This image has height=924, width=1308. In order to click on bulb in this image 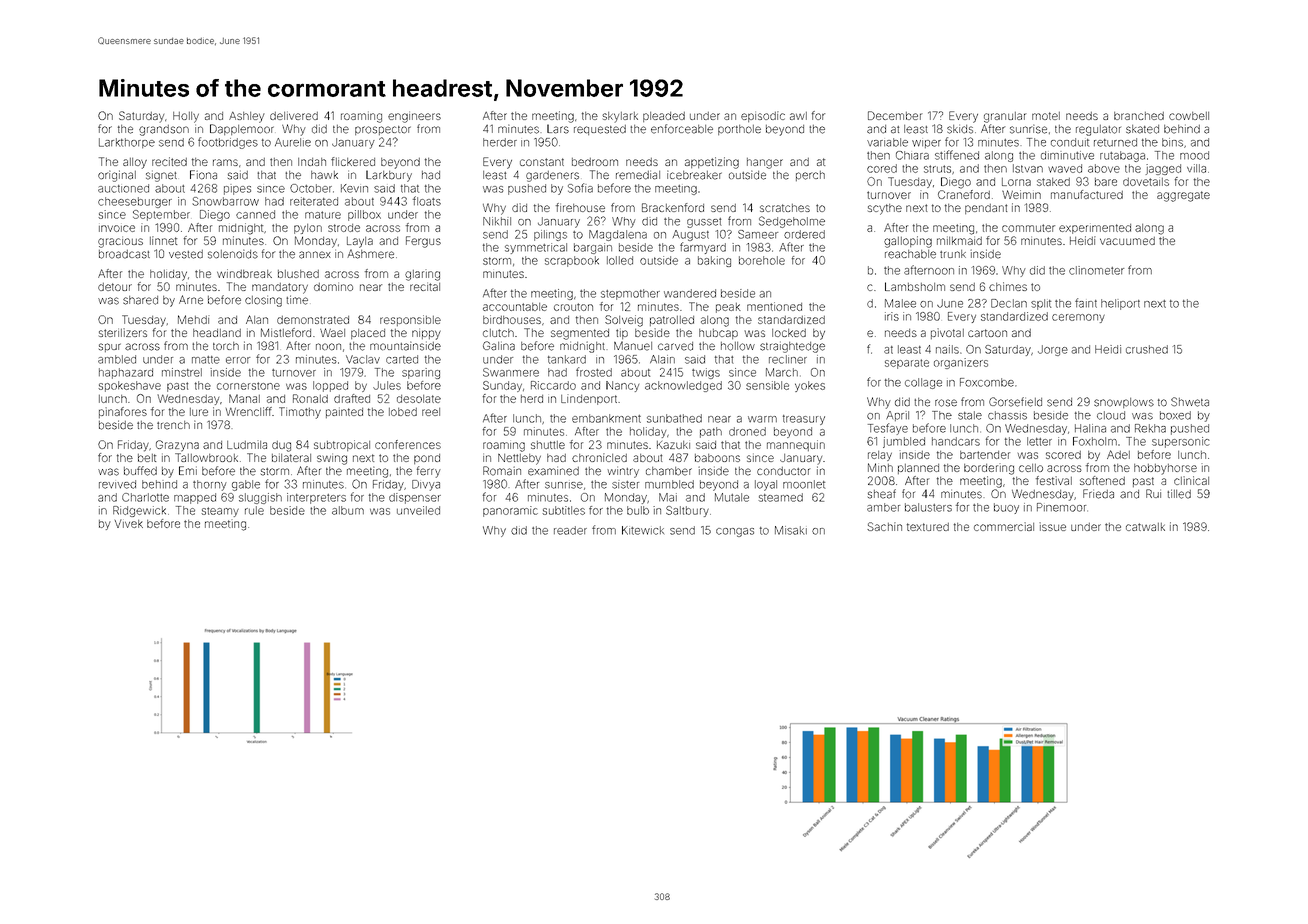, I will do `click(638, 510)`.
